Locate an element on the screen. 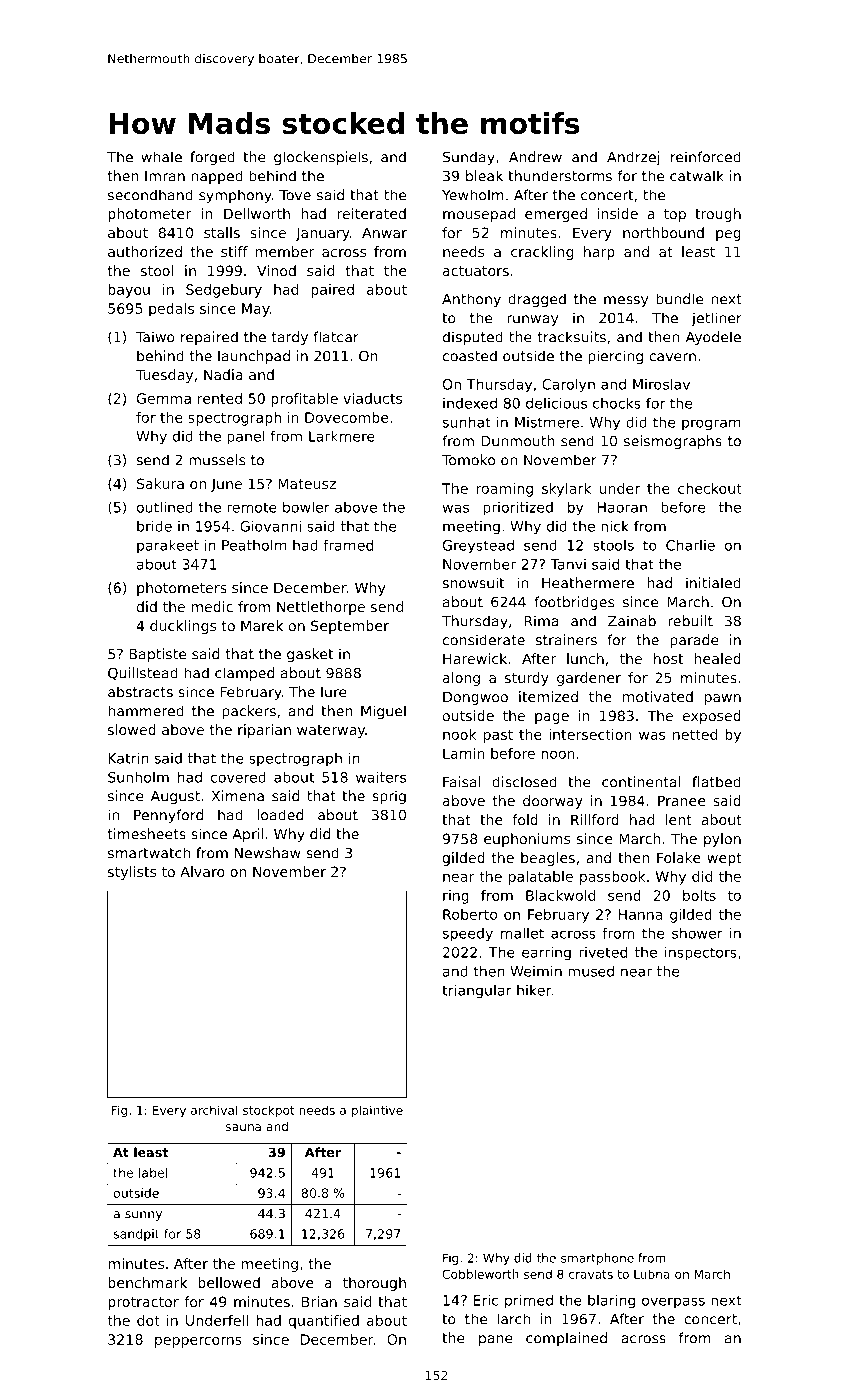 The width and height of the screenshot is (849, 1400). prioritized is located at coordinates (518, 508).
